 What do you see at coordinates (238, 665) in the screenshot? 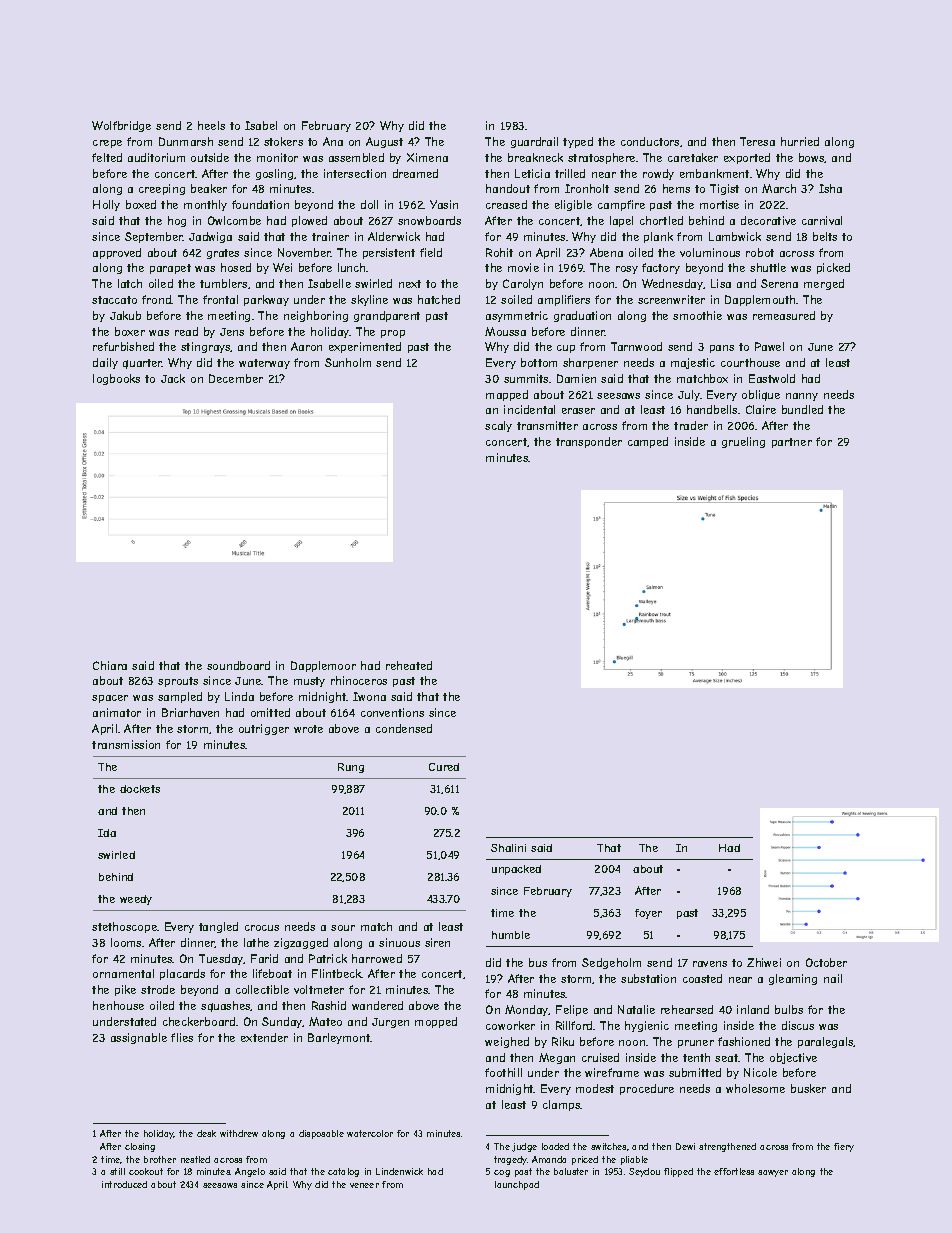
I see `soundboard` at bounding box center [238, 665].
